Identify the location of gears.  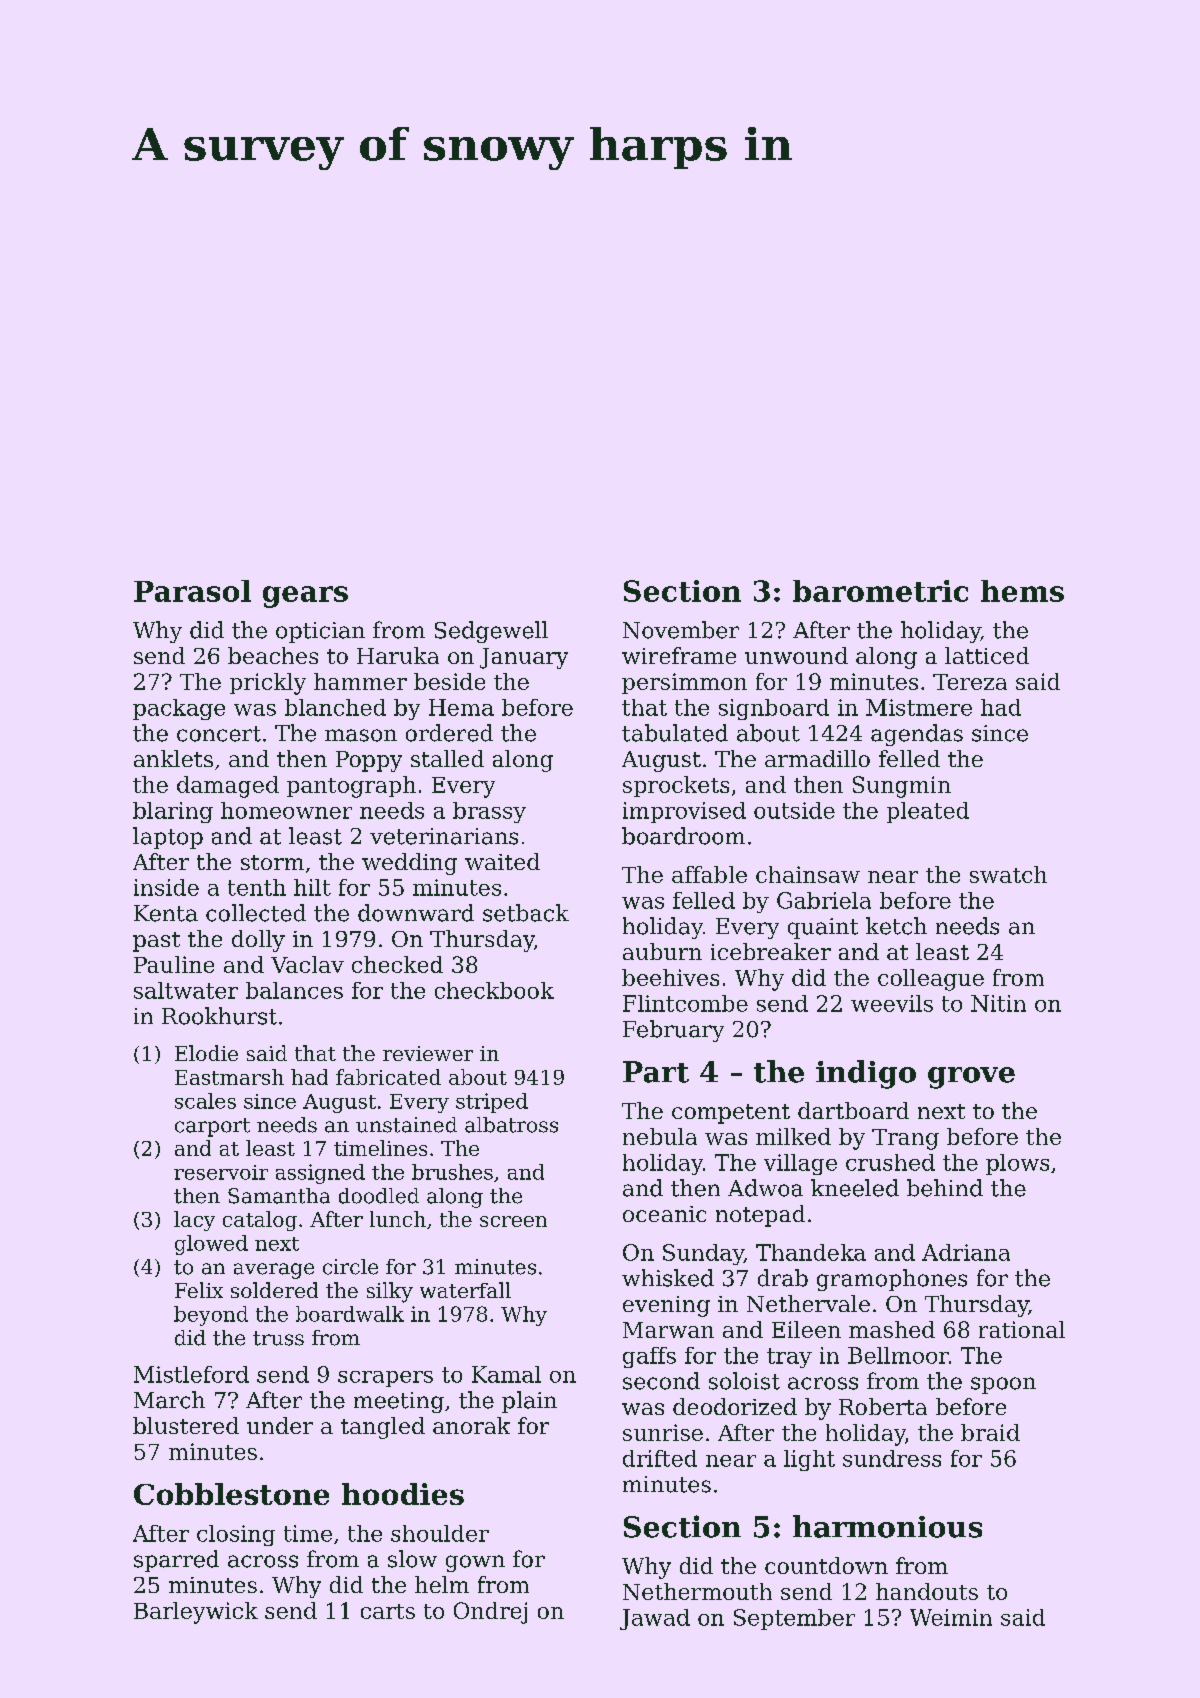
(305, 597).
